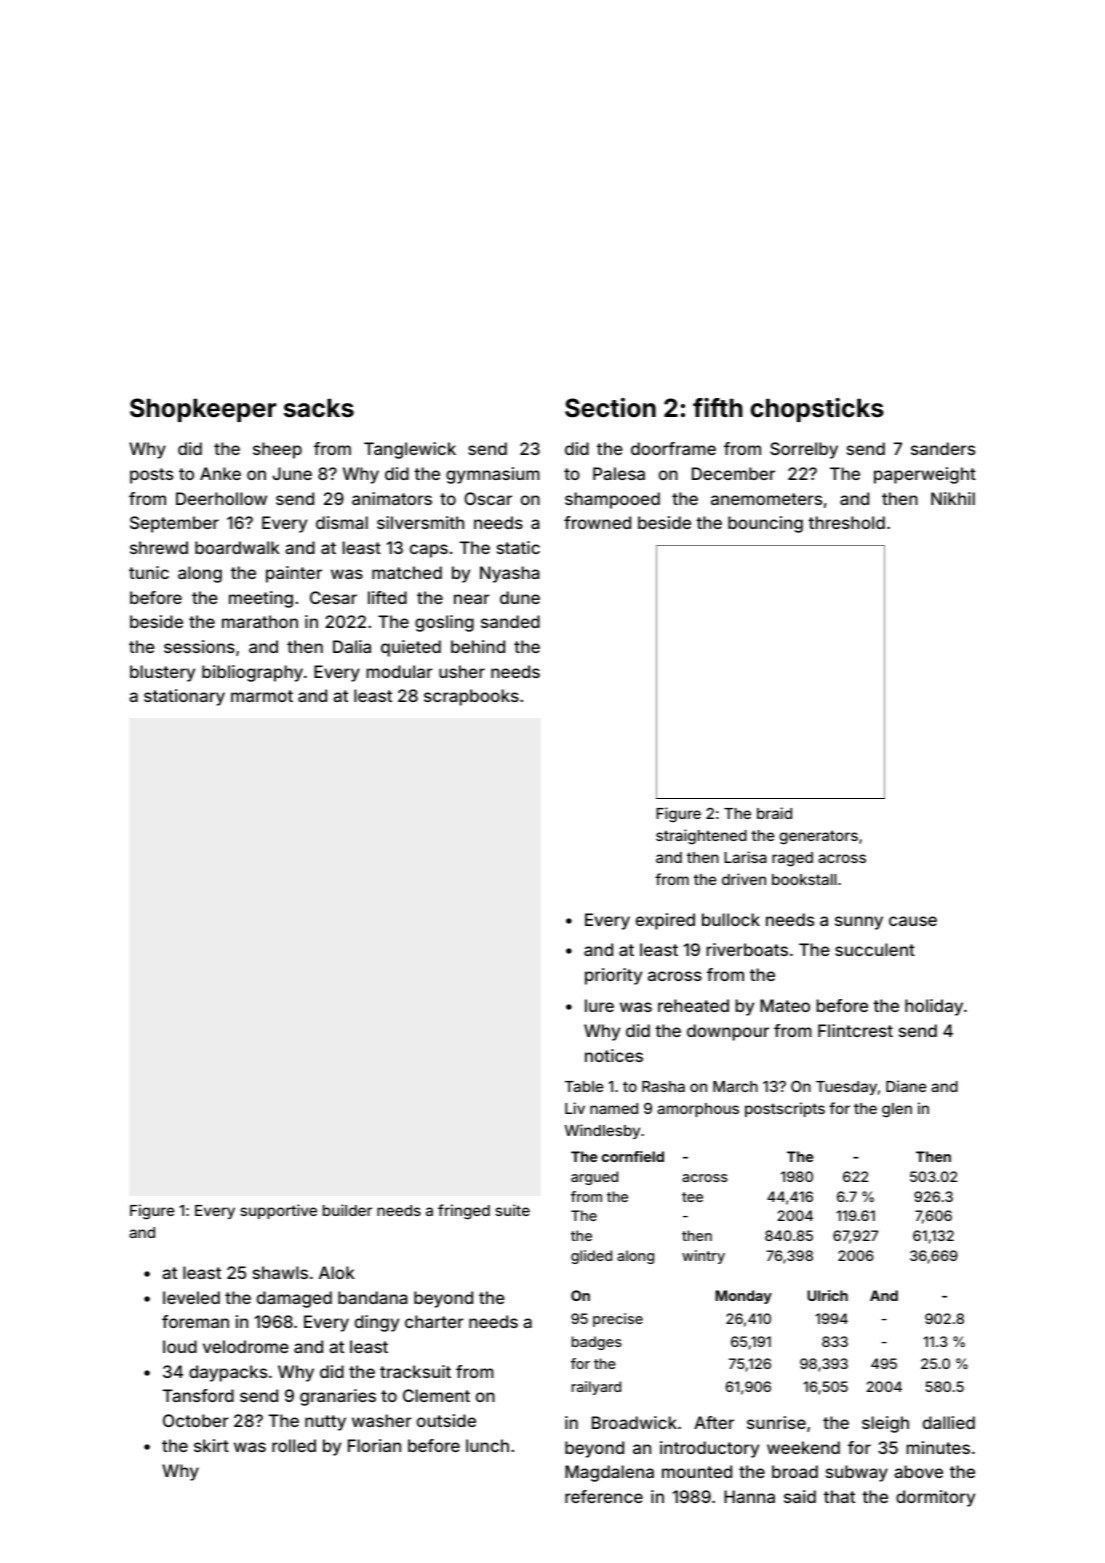 This image has width=1105, height=1563. I want to click on meeting, so click(261, 599).
